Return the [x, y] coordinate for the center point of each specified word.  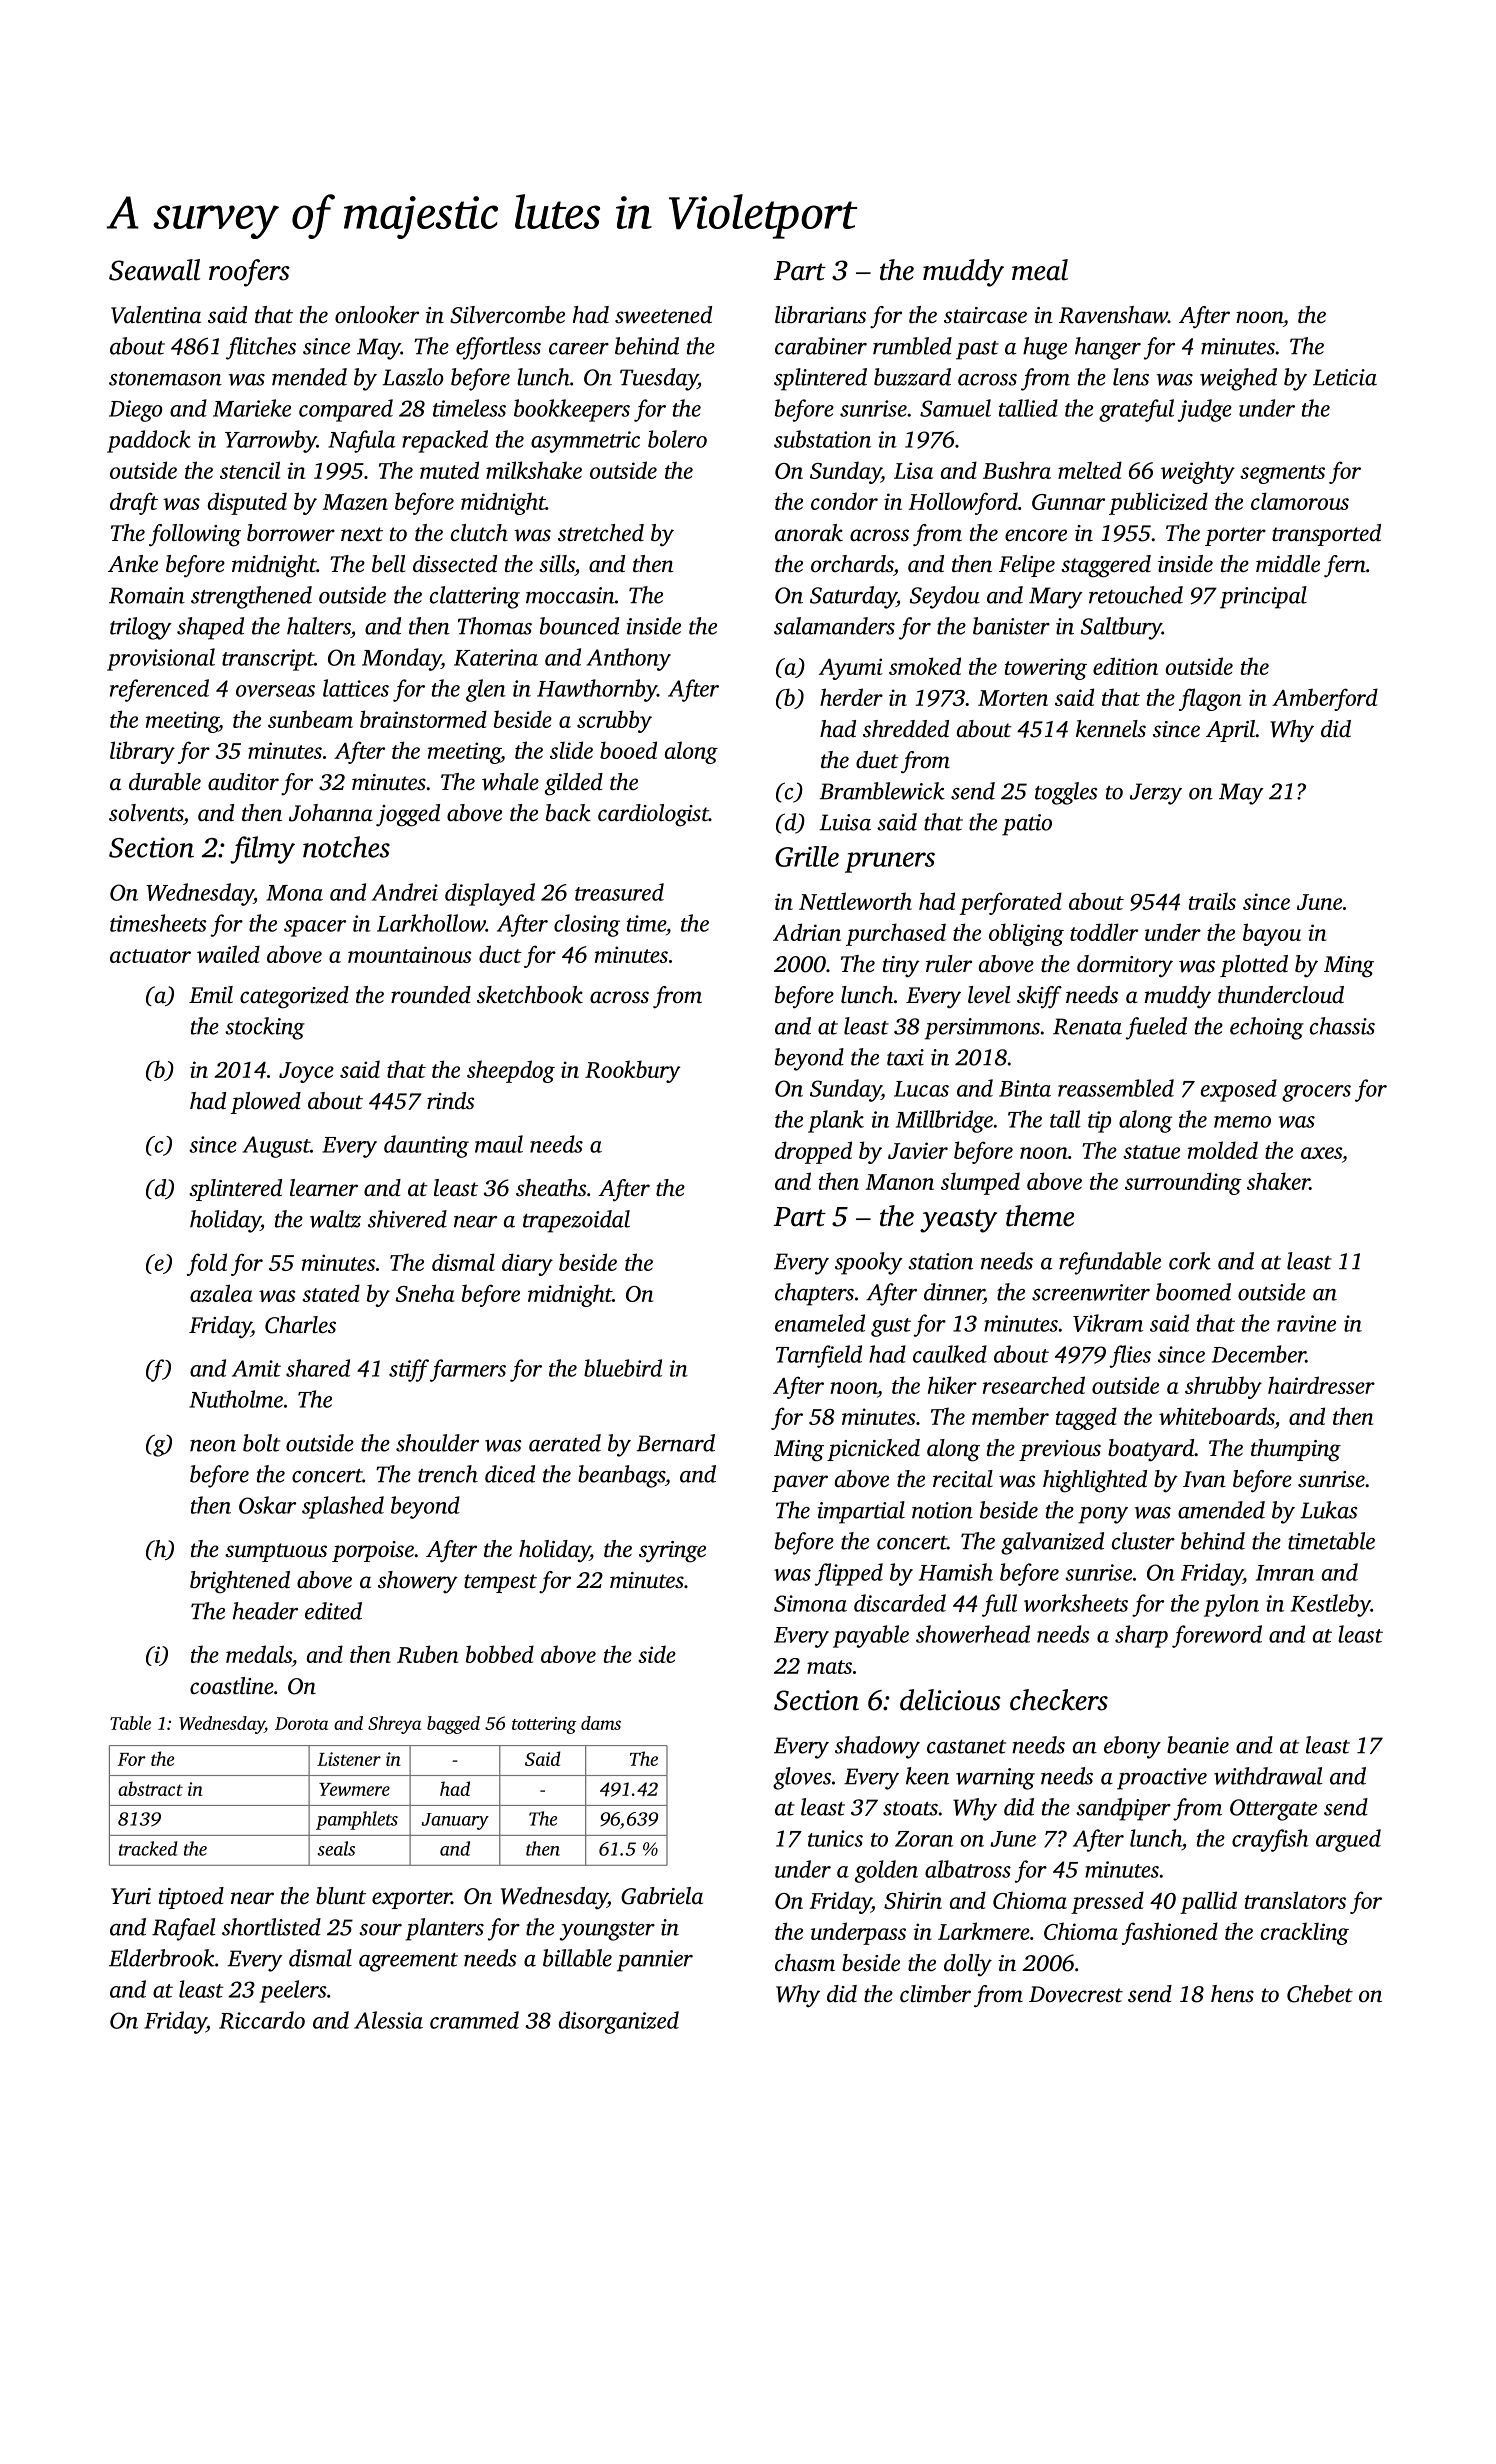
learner [324, 1187]
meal [1040, 270]
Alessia [388, 2020]
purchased [896, 934]
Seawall [154, 270]
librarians [820, 315]
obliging [1026, 934]
